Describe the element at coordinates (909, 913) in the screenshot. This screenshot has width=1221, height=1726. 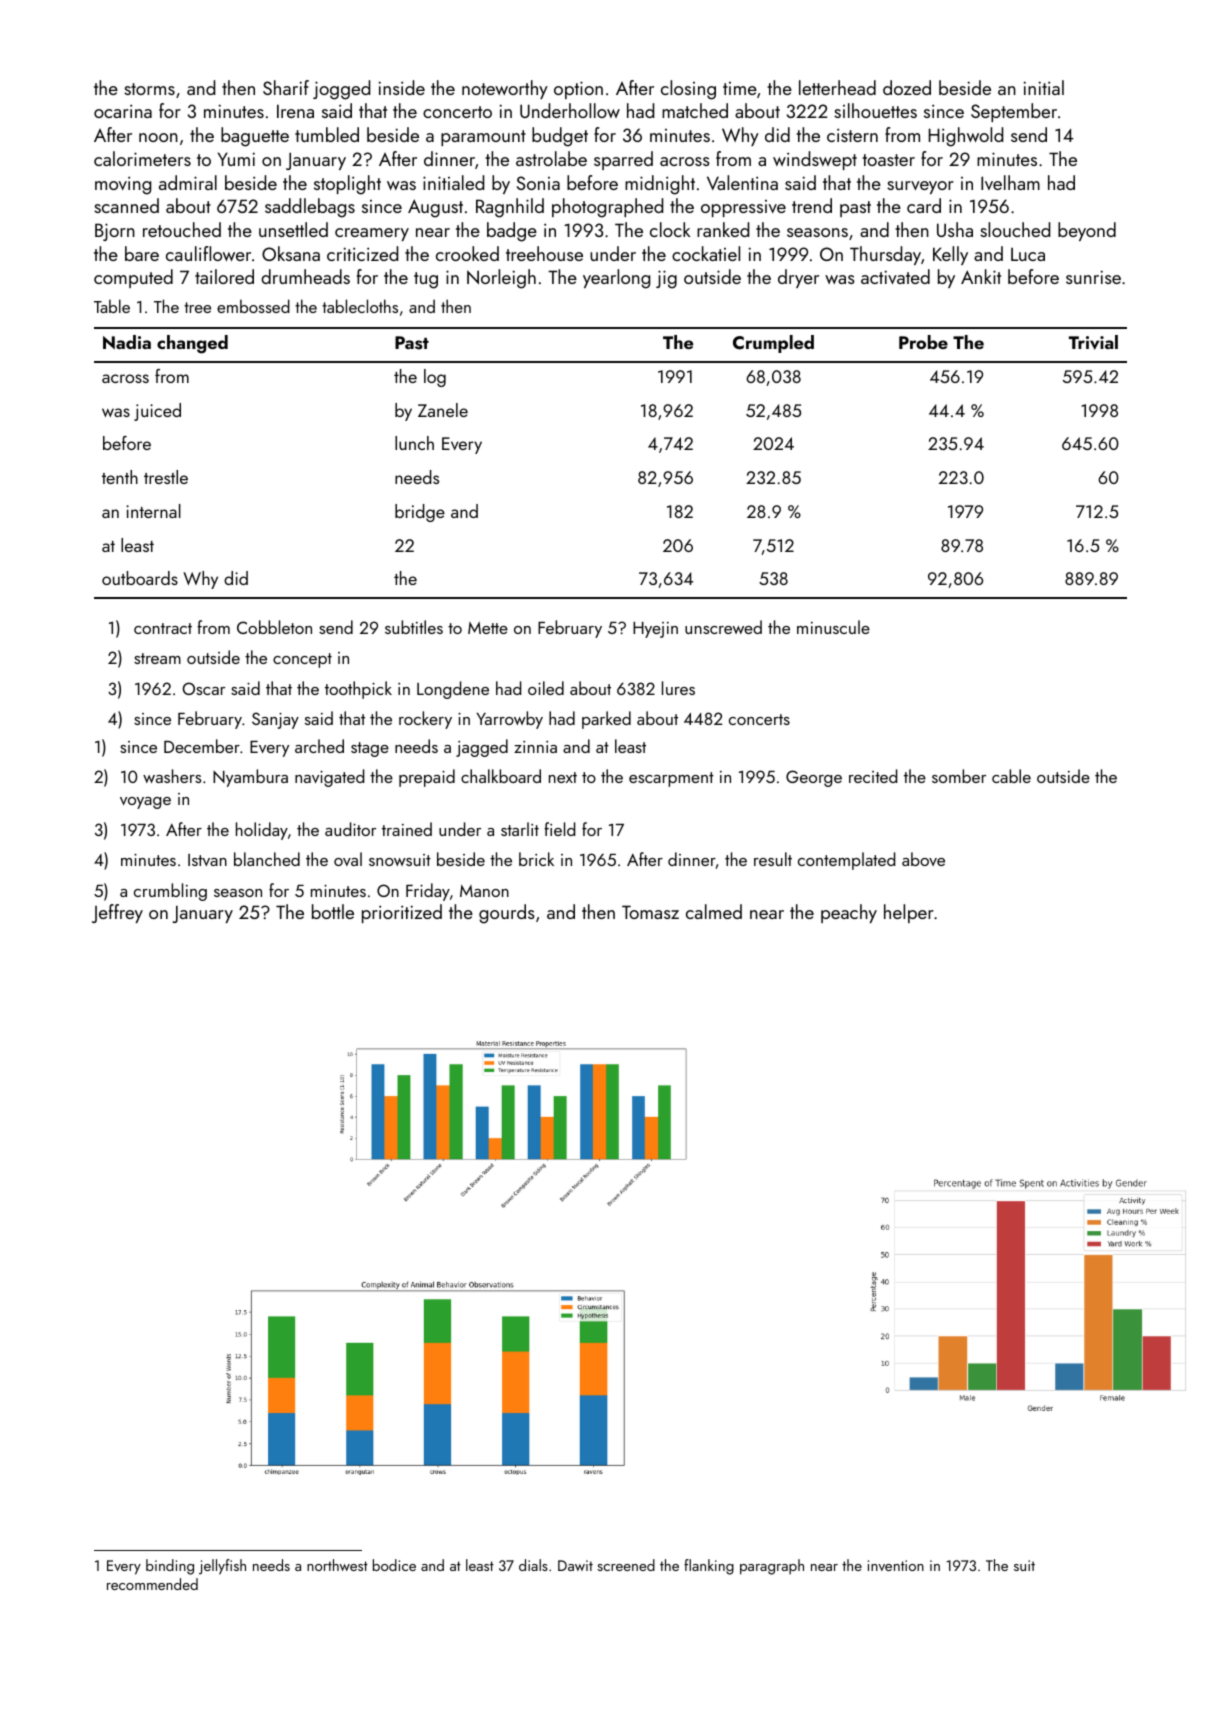
I see `helper` at that location.
